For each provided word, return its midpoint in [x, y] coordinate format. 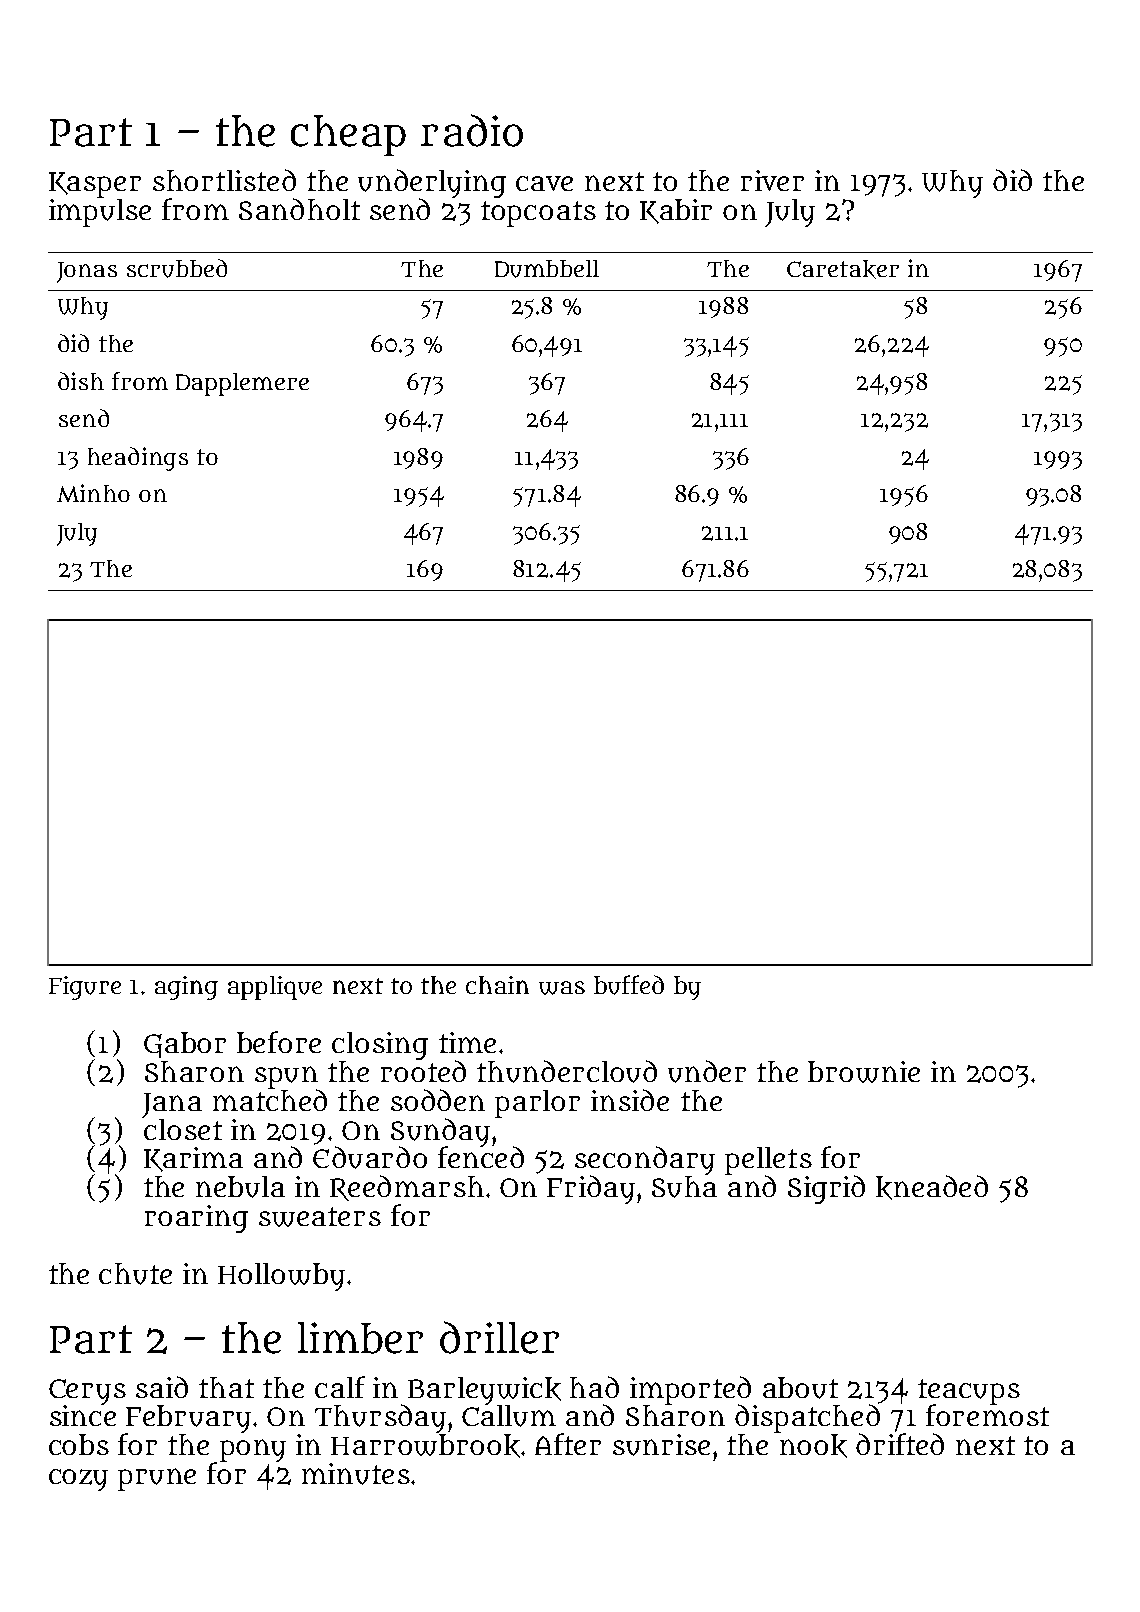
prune [157, 1479]
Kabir [676, 211]
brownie [864, 1072]
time [467, 1042]
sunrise [661, 1445]
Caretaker [843, 269]
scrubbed [177, 268]
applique [275, 988]
